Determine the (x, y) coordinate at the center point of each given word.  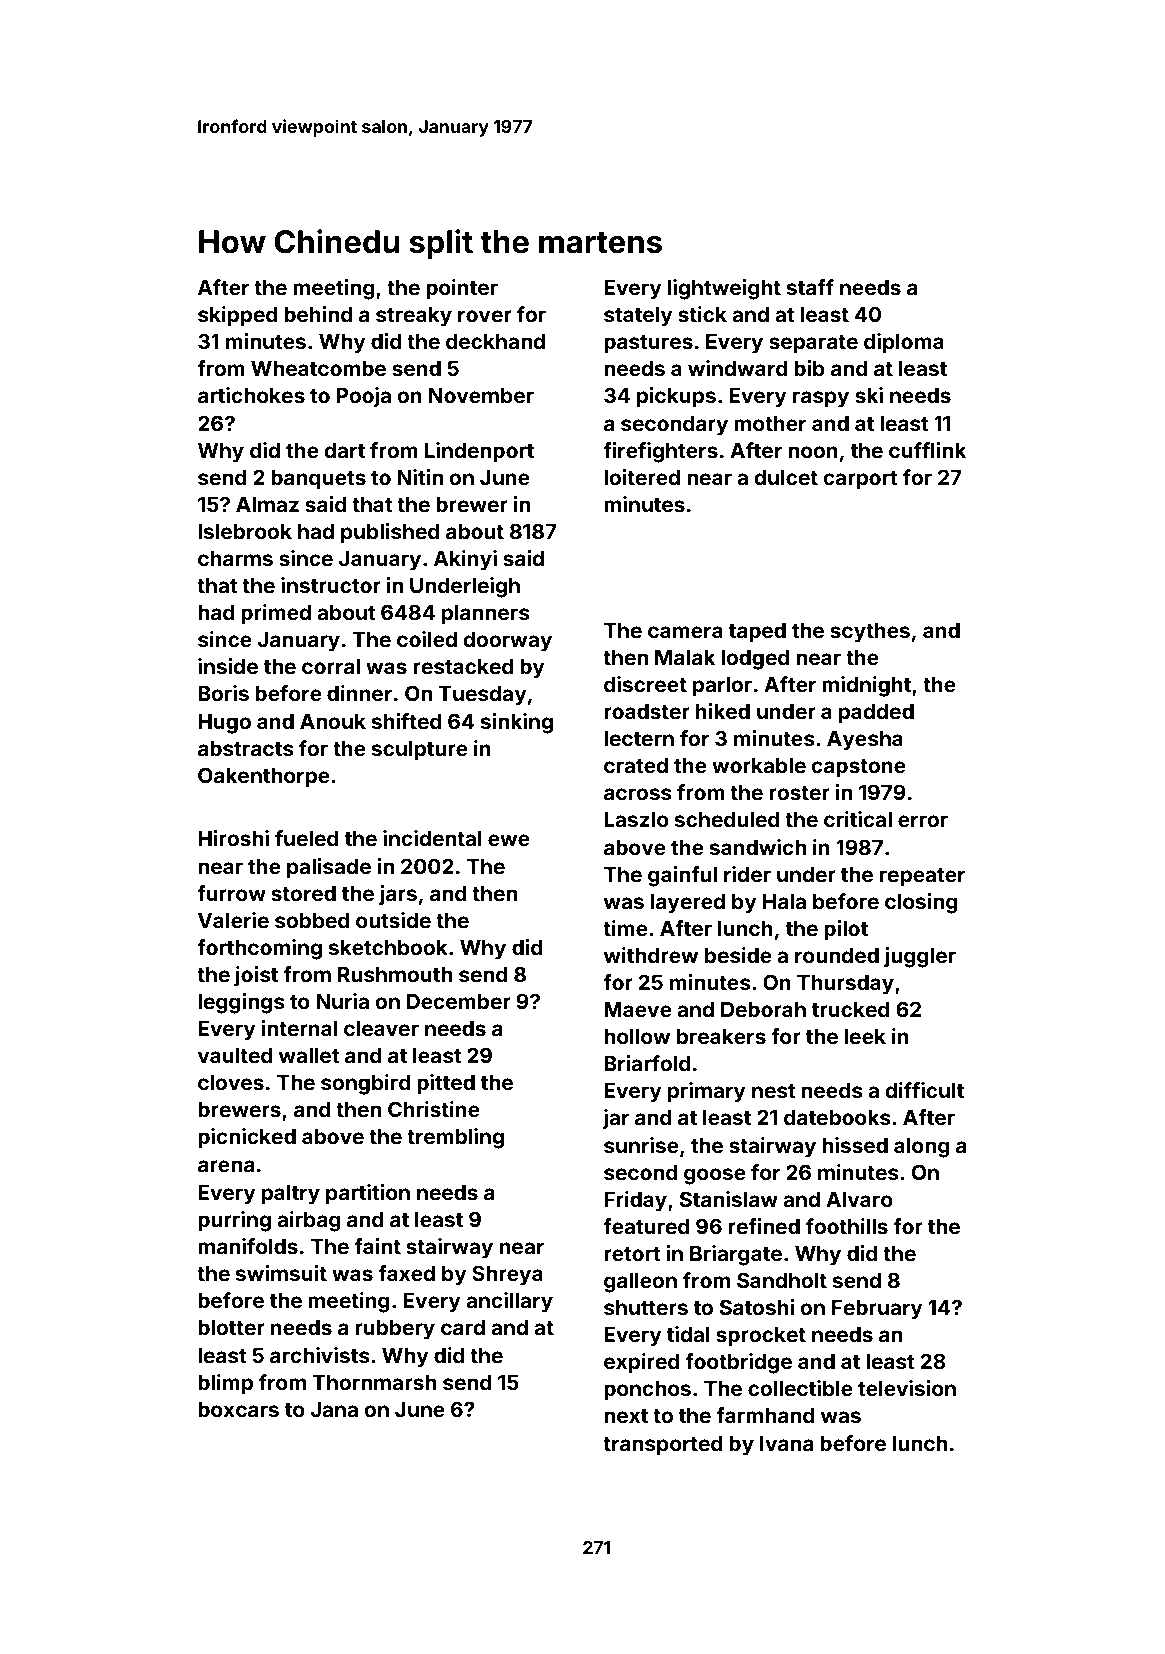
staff (810, 287)
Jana (334, 1409)
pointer (462, 289)
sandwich (758, 847)
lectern (639, 738)
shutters (646, 1307)
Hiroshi (233, 838)
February (877, 1310)
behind (318, 314)
